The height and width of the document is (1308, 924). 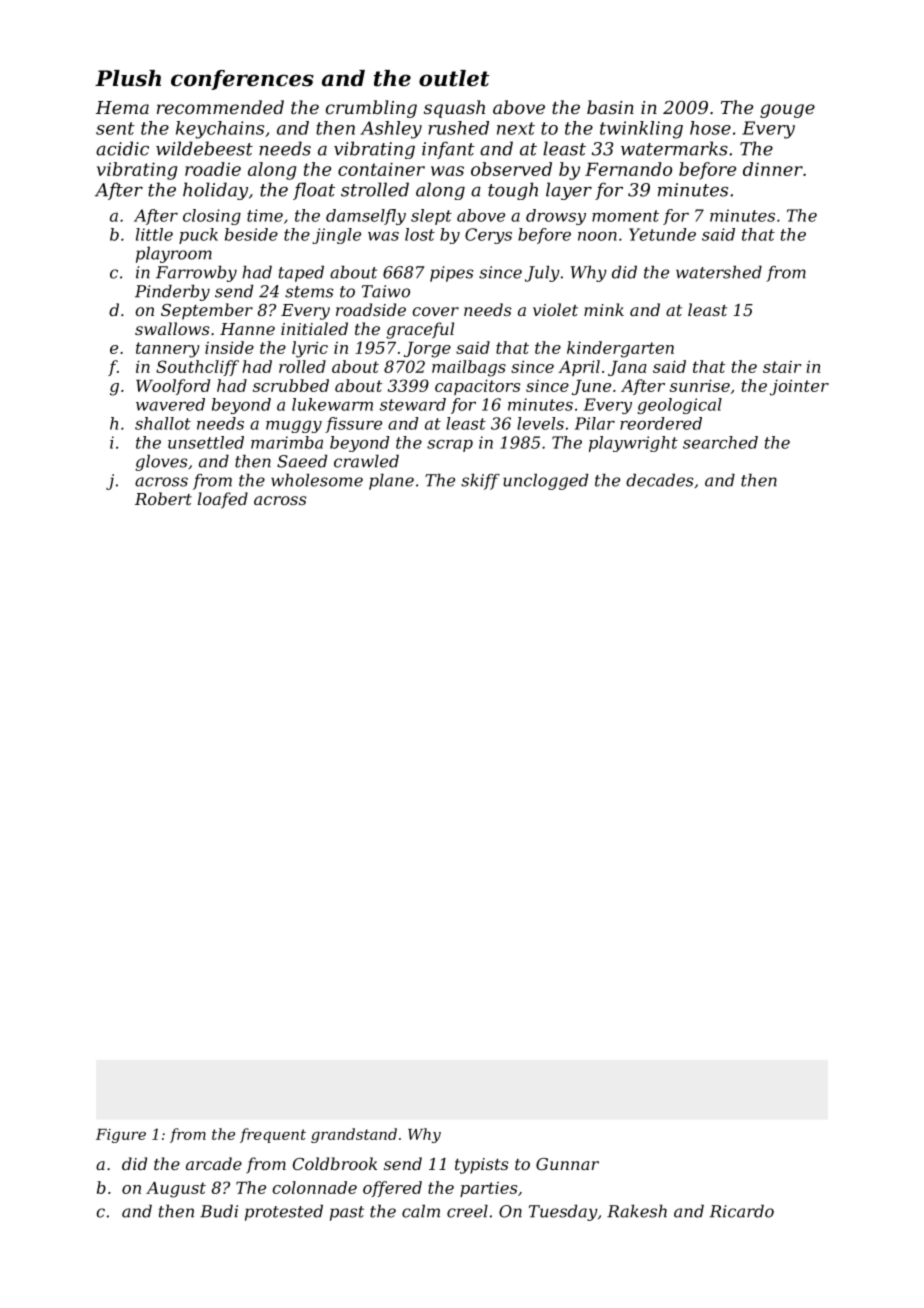 What do you see at coordinates (161, 463) in the document?
I see `gloves` at bounding box center [161, 463].
